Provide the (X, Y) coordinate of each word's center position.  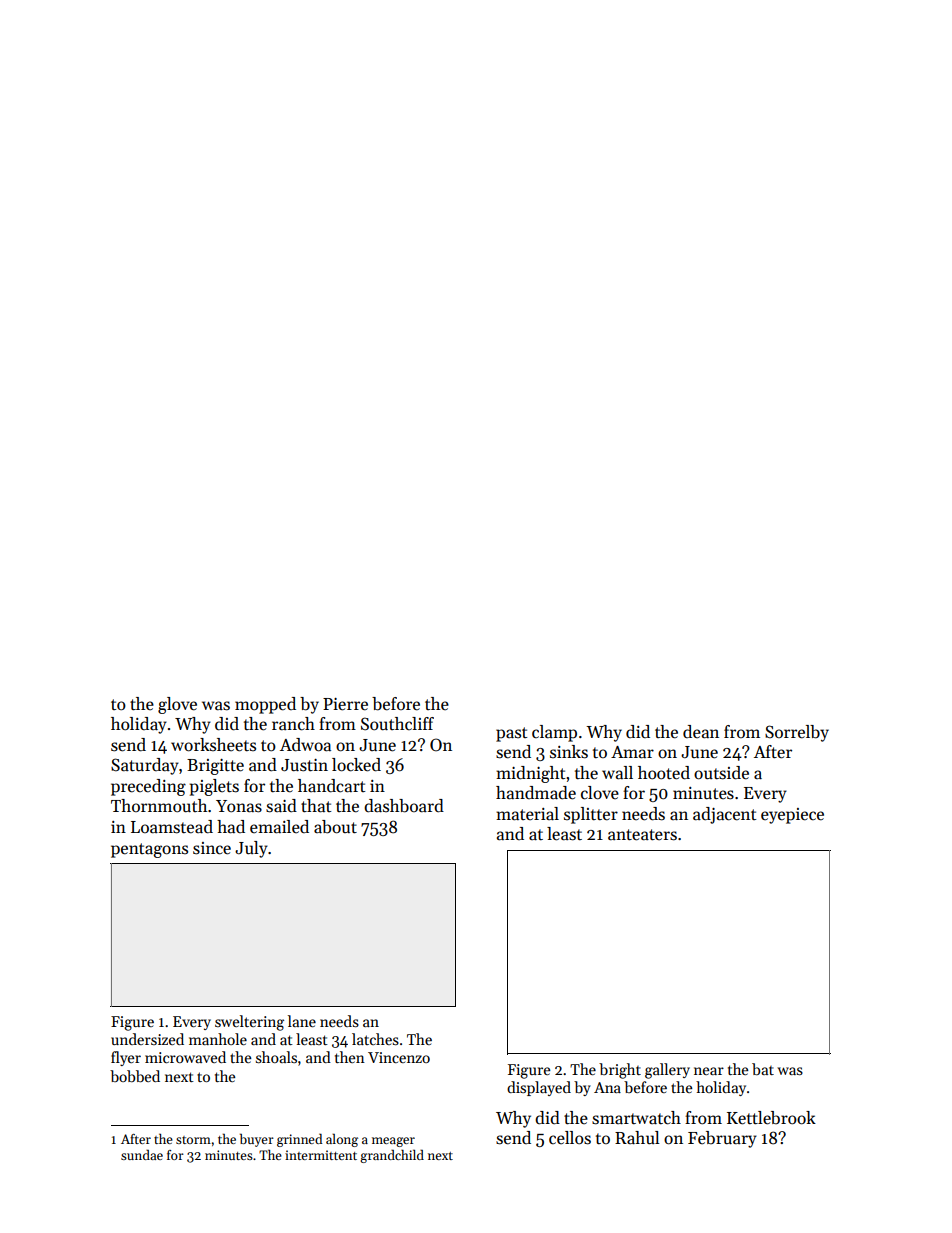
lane (302, 1021)
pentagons (149, 850)
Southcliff (397, 724)
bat (763, 1069)
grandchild (392, 1156)
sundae (142, 1154)
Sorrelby (797, 733)
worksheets (213, 745)
